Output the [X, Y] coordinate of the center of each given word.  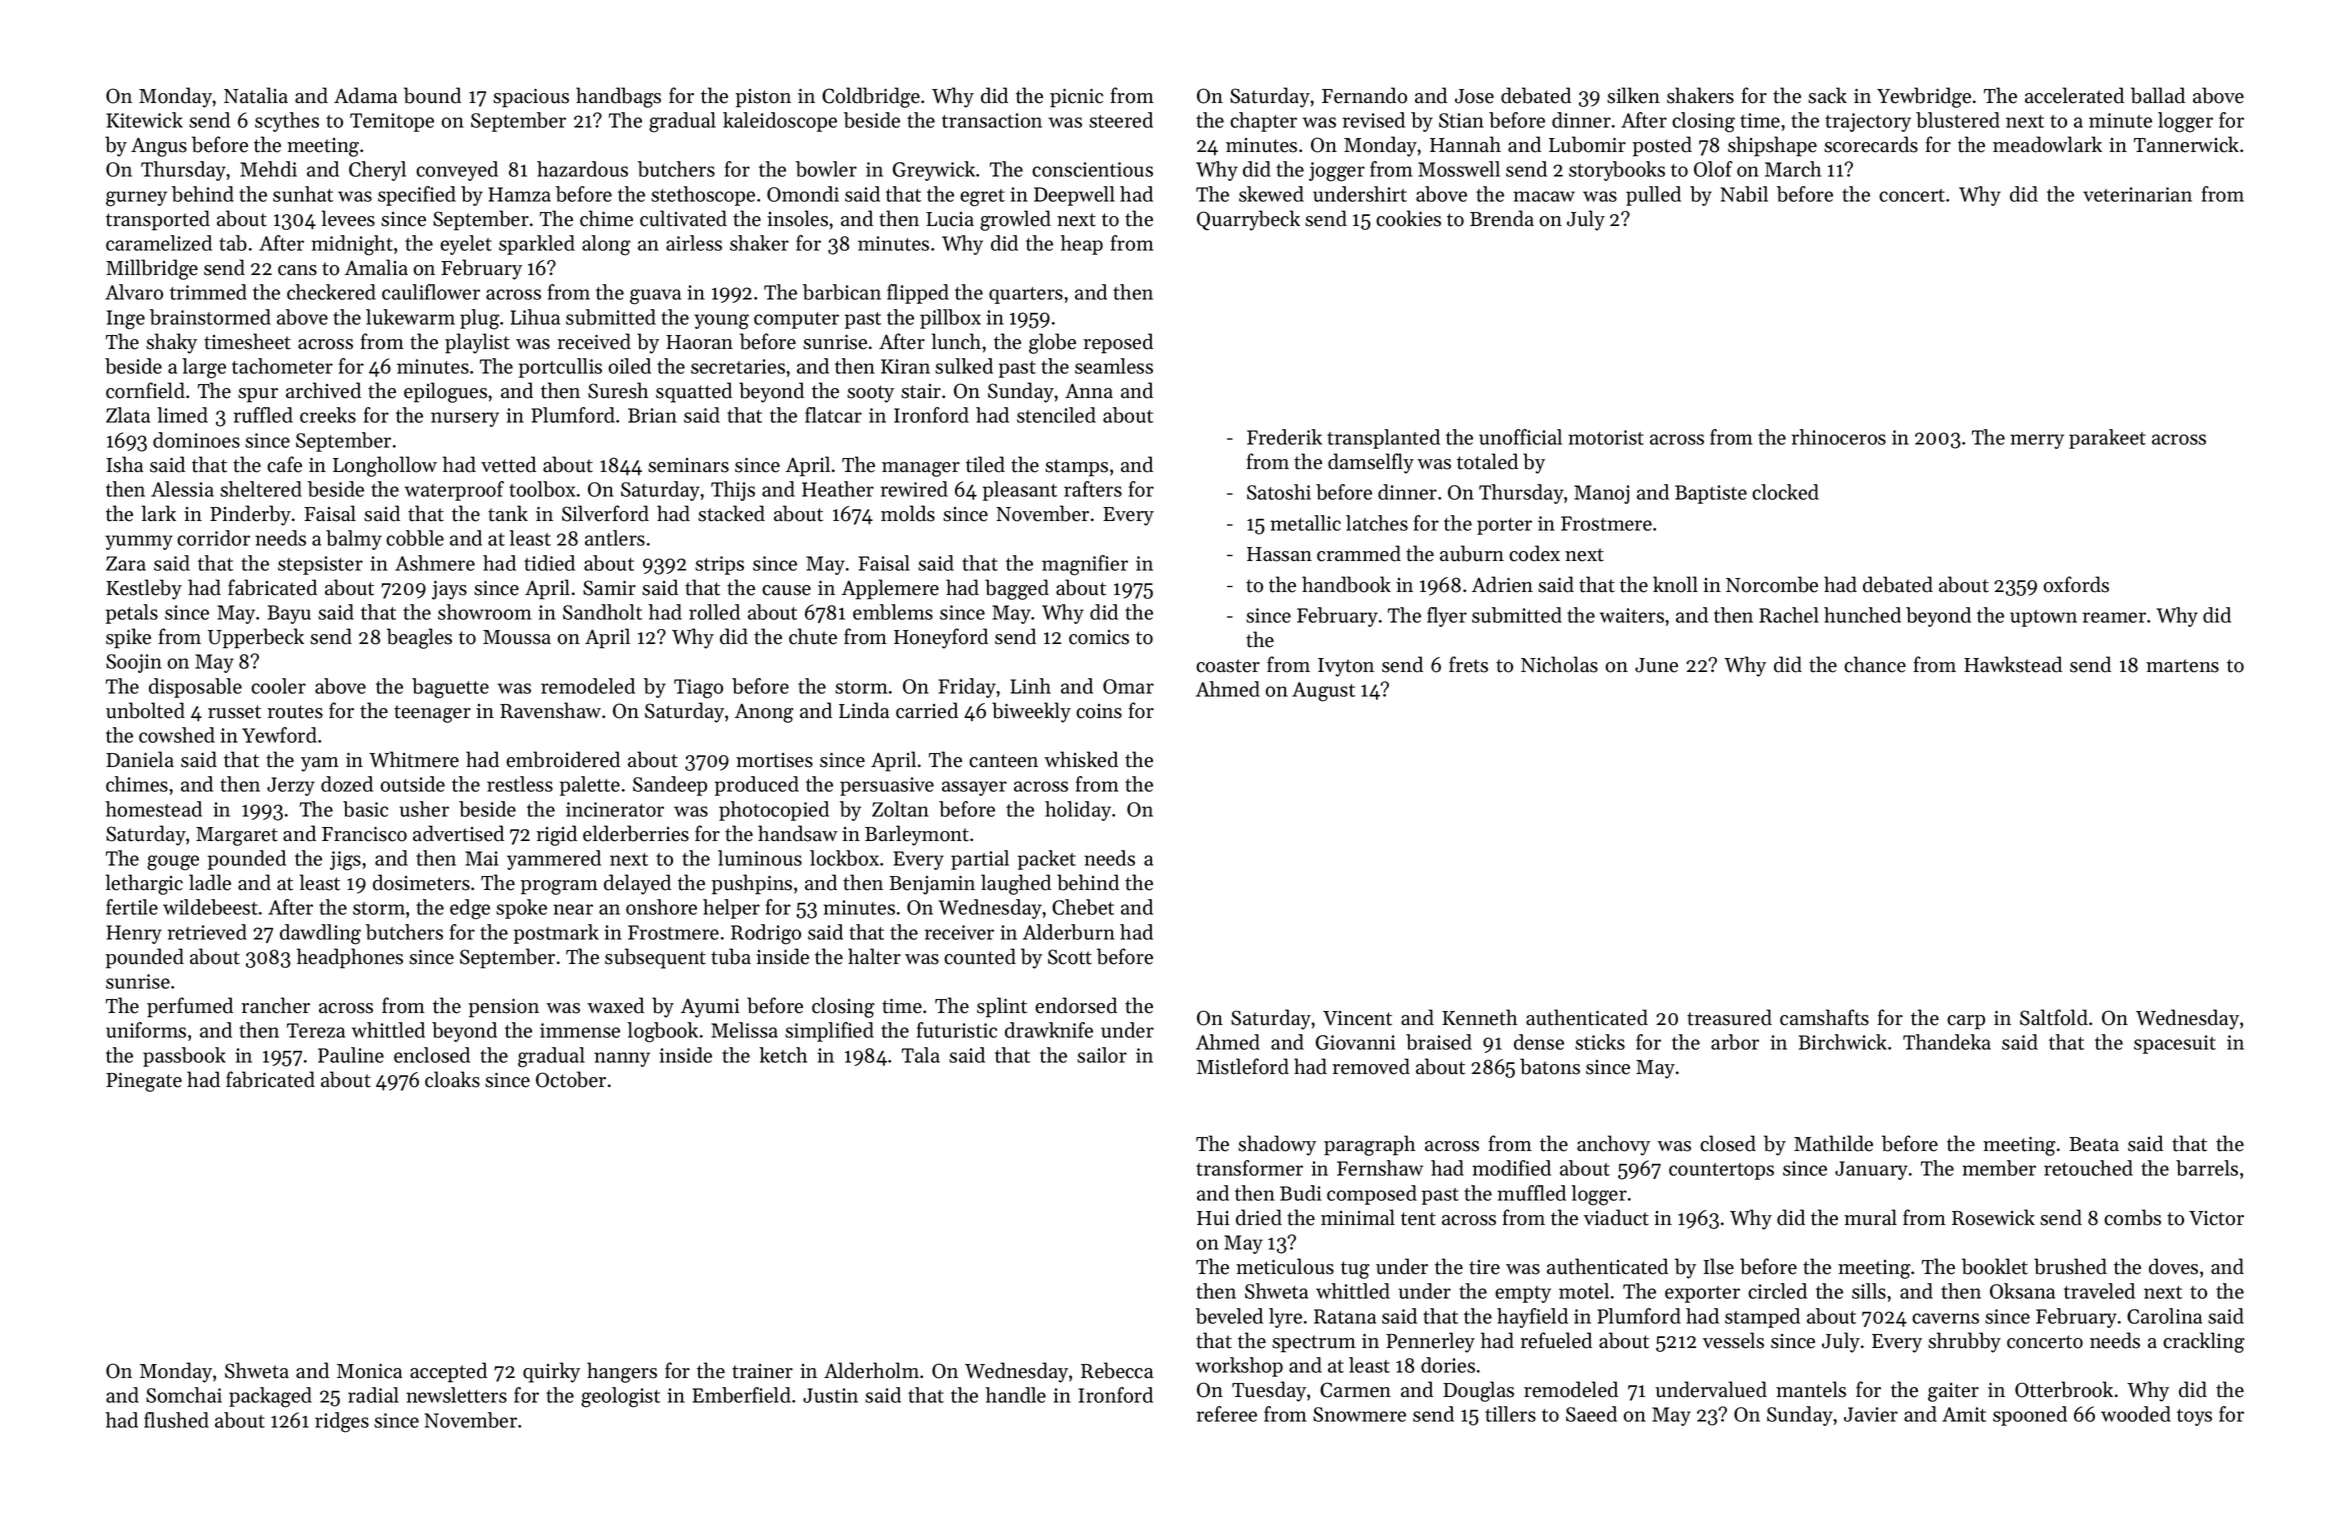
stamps [1076, 468]
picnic [1076, 98]
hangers [622, 1372]
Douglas [1478, 1391]
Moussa [517, 637]
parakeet [2107, 439]
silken [1633, 95]
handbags [618, 97]
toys [2194, 1417]
